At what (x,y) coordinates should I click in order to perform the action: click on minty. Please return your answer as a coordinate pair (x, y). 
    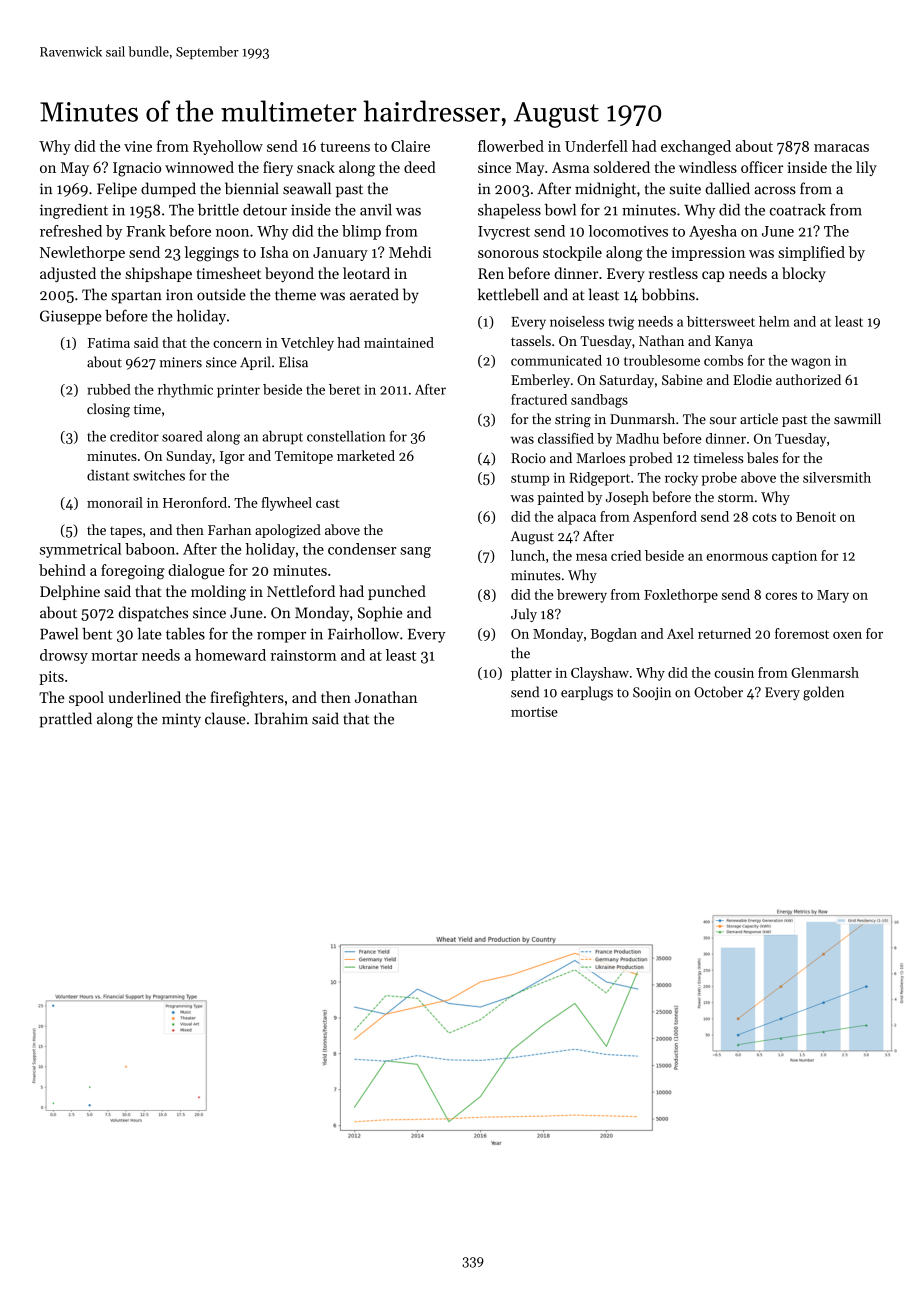
    Looking at the image, I should click on (181, 720).
